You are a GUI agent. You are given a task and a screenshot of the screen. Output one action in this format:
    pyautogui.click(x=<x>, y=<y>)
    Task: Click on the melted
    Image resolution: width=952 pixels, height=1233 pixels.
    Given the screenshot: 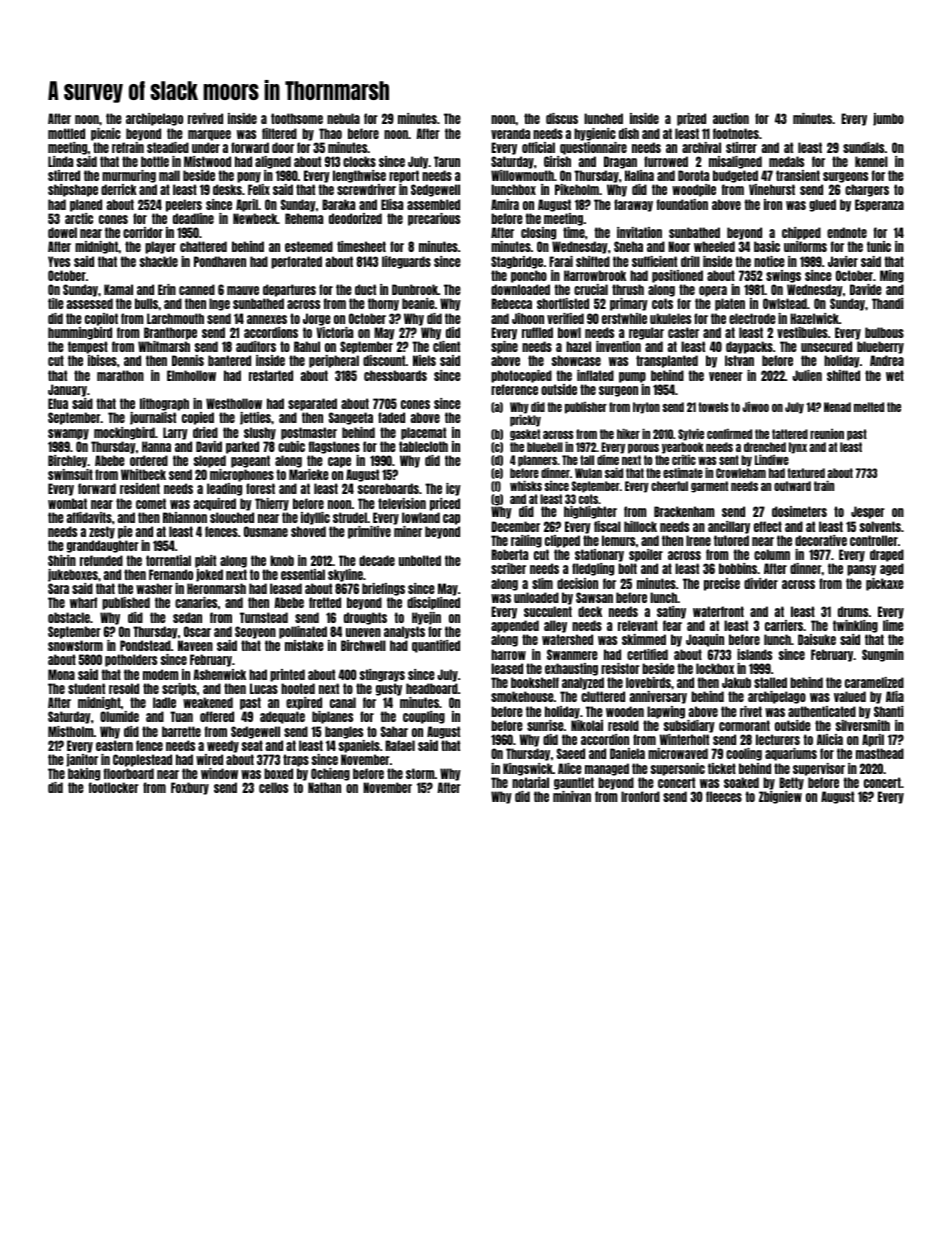 What is the action you would take?
    pyautogui.click(x=869, y=407)
